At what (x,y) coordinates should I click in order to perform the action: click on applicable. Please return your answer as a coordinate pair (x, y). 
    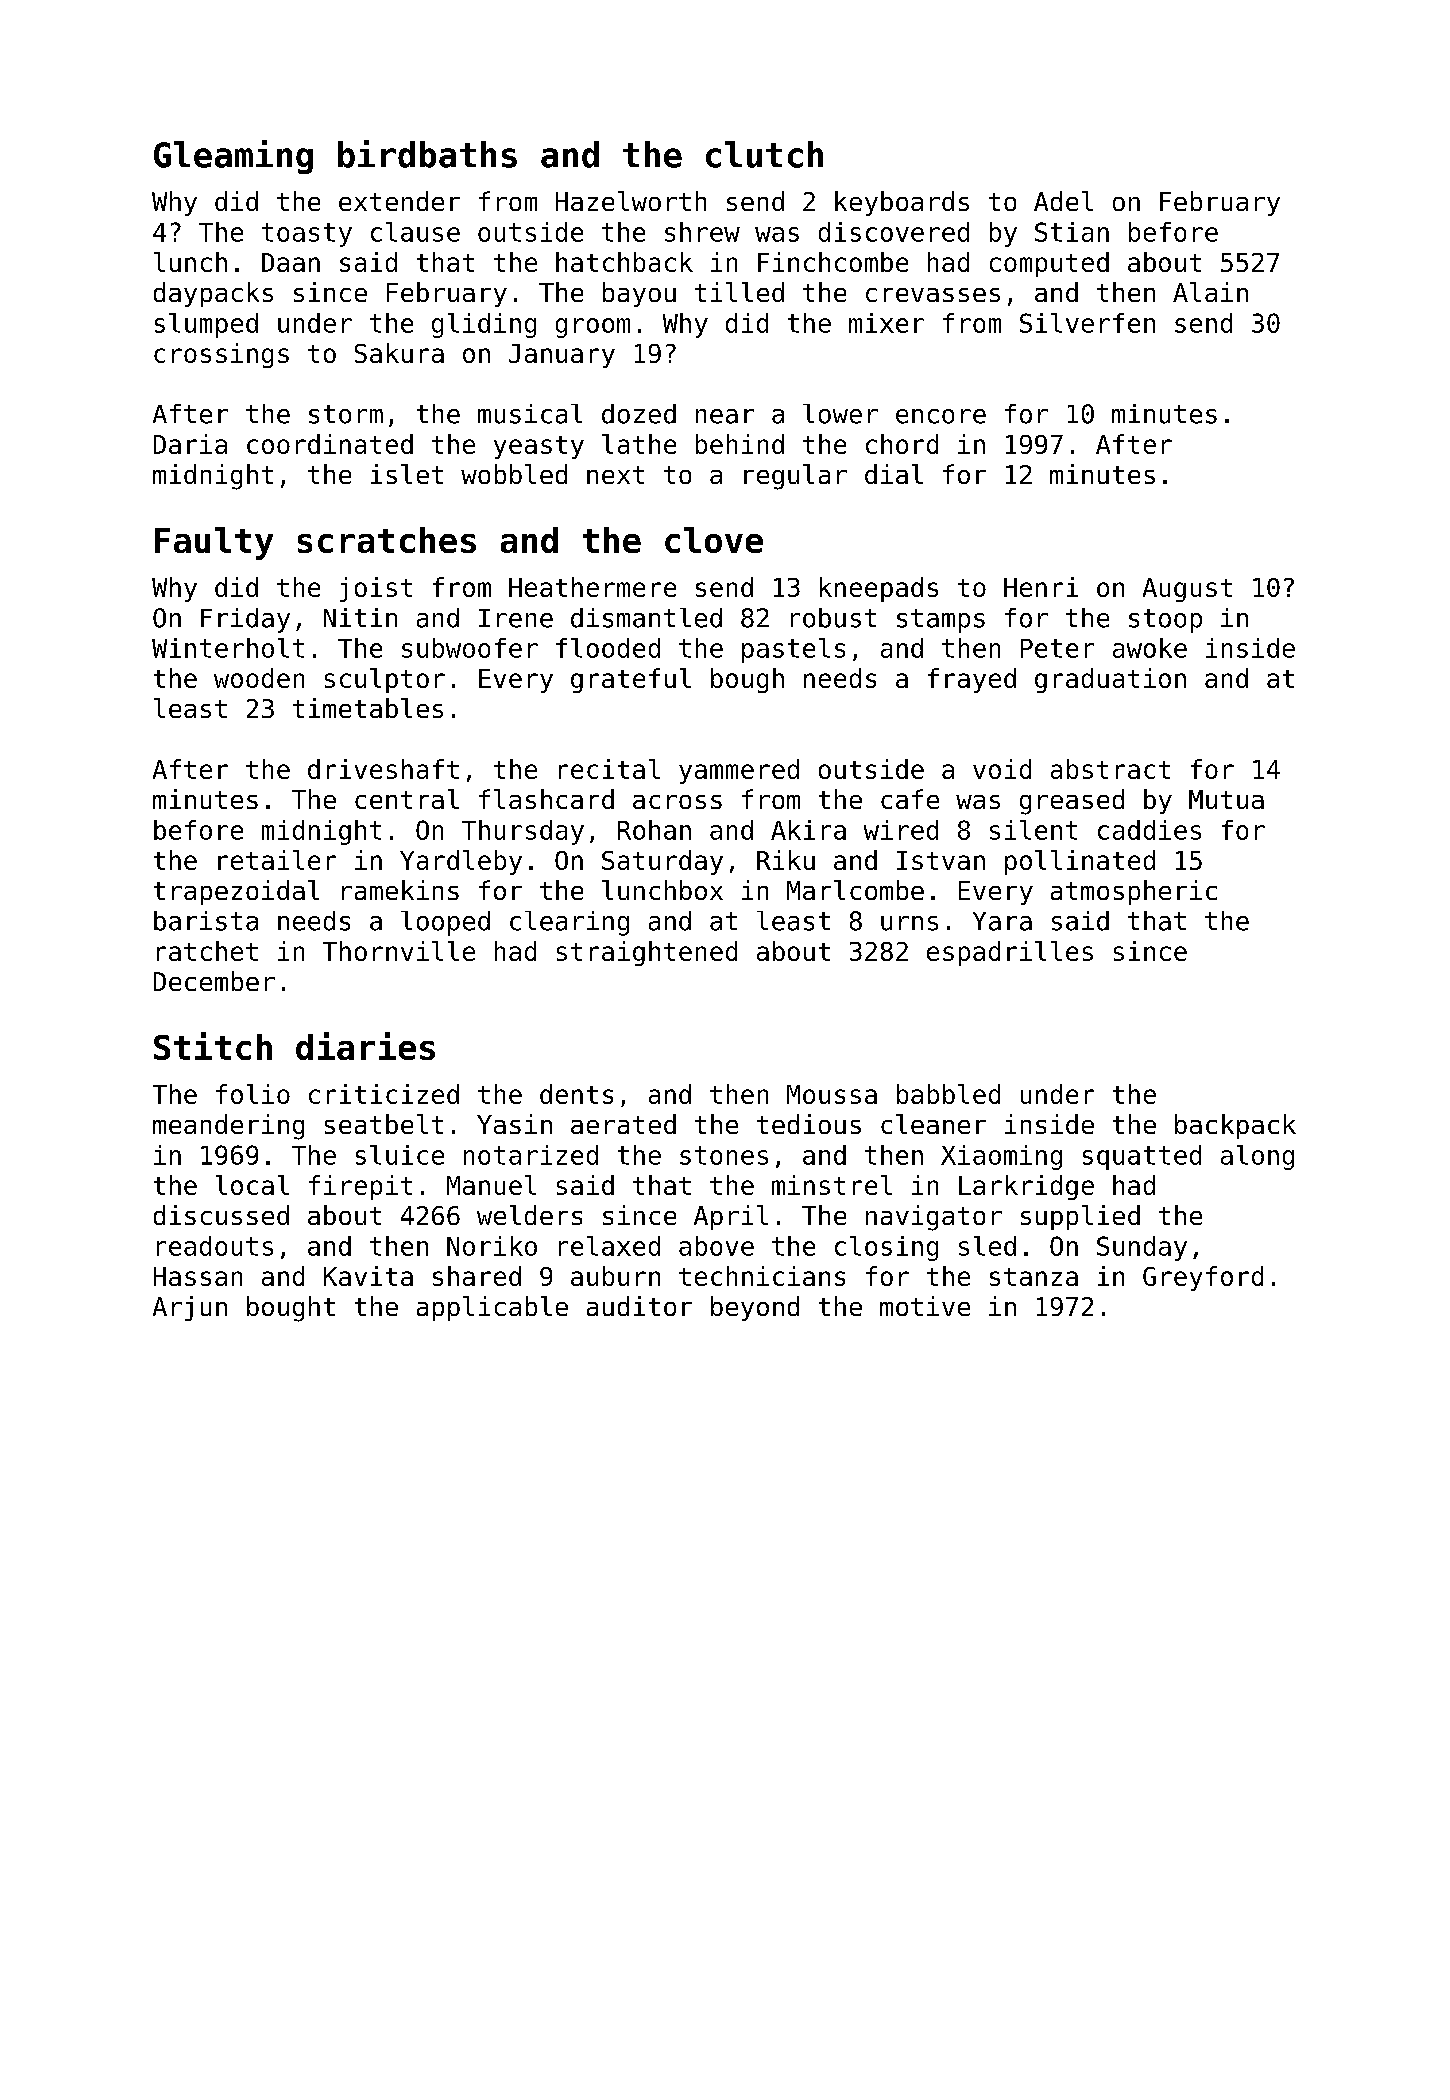
    Looking at the image, I should click on (492, 1308).
